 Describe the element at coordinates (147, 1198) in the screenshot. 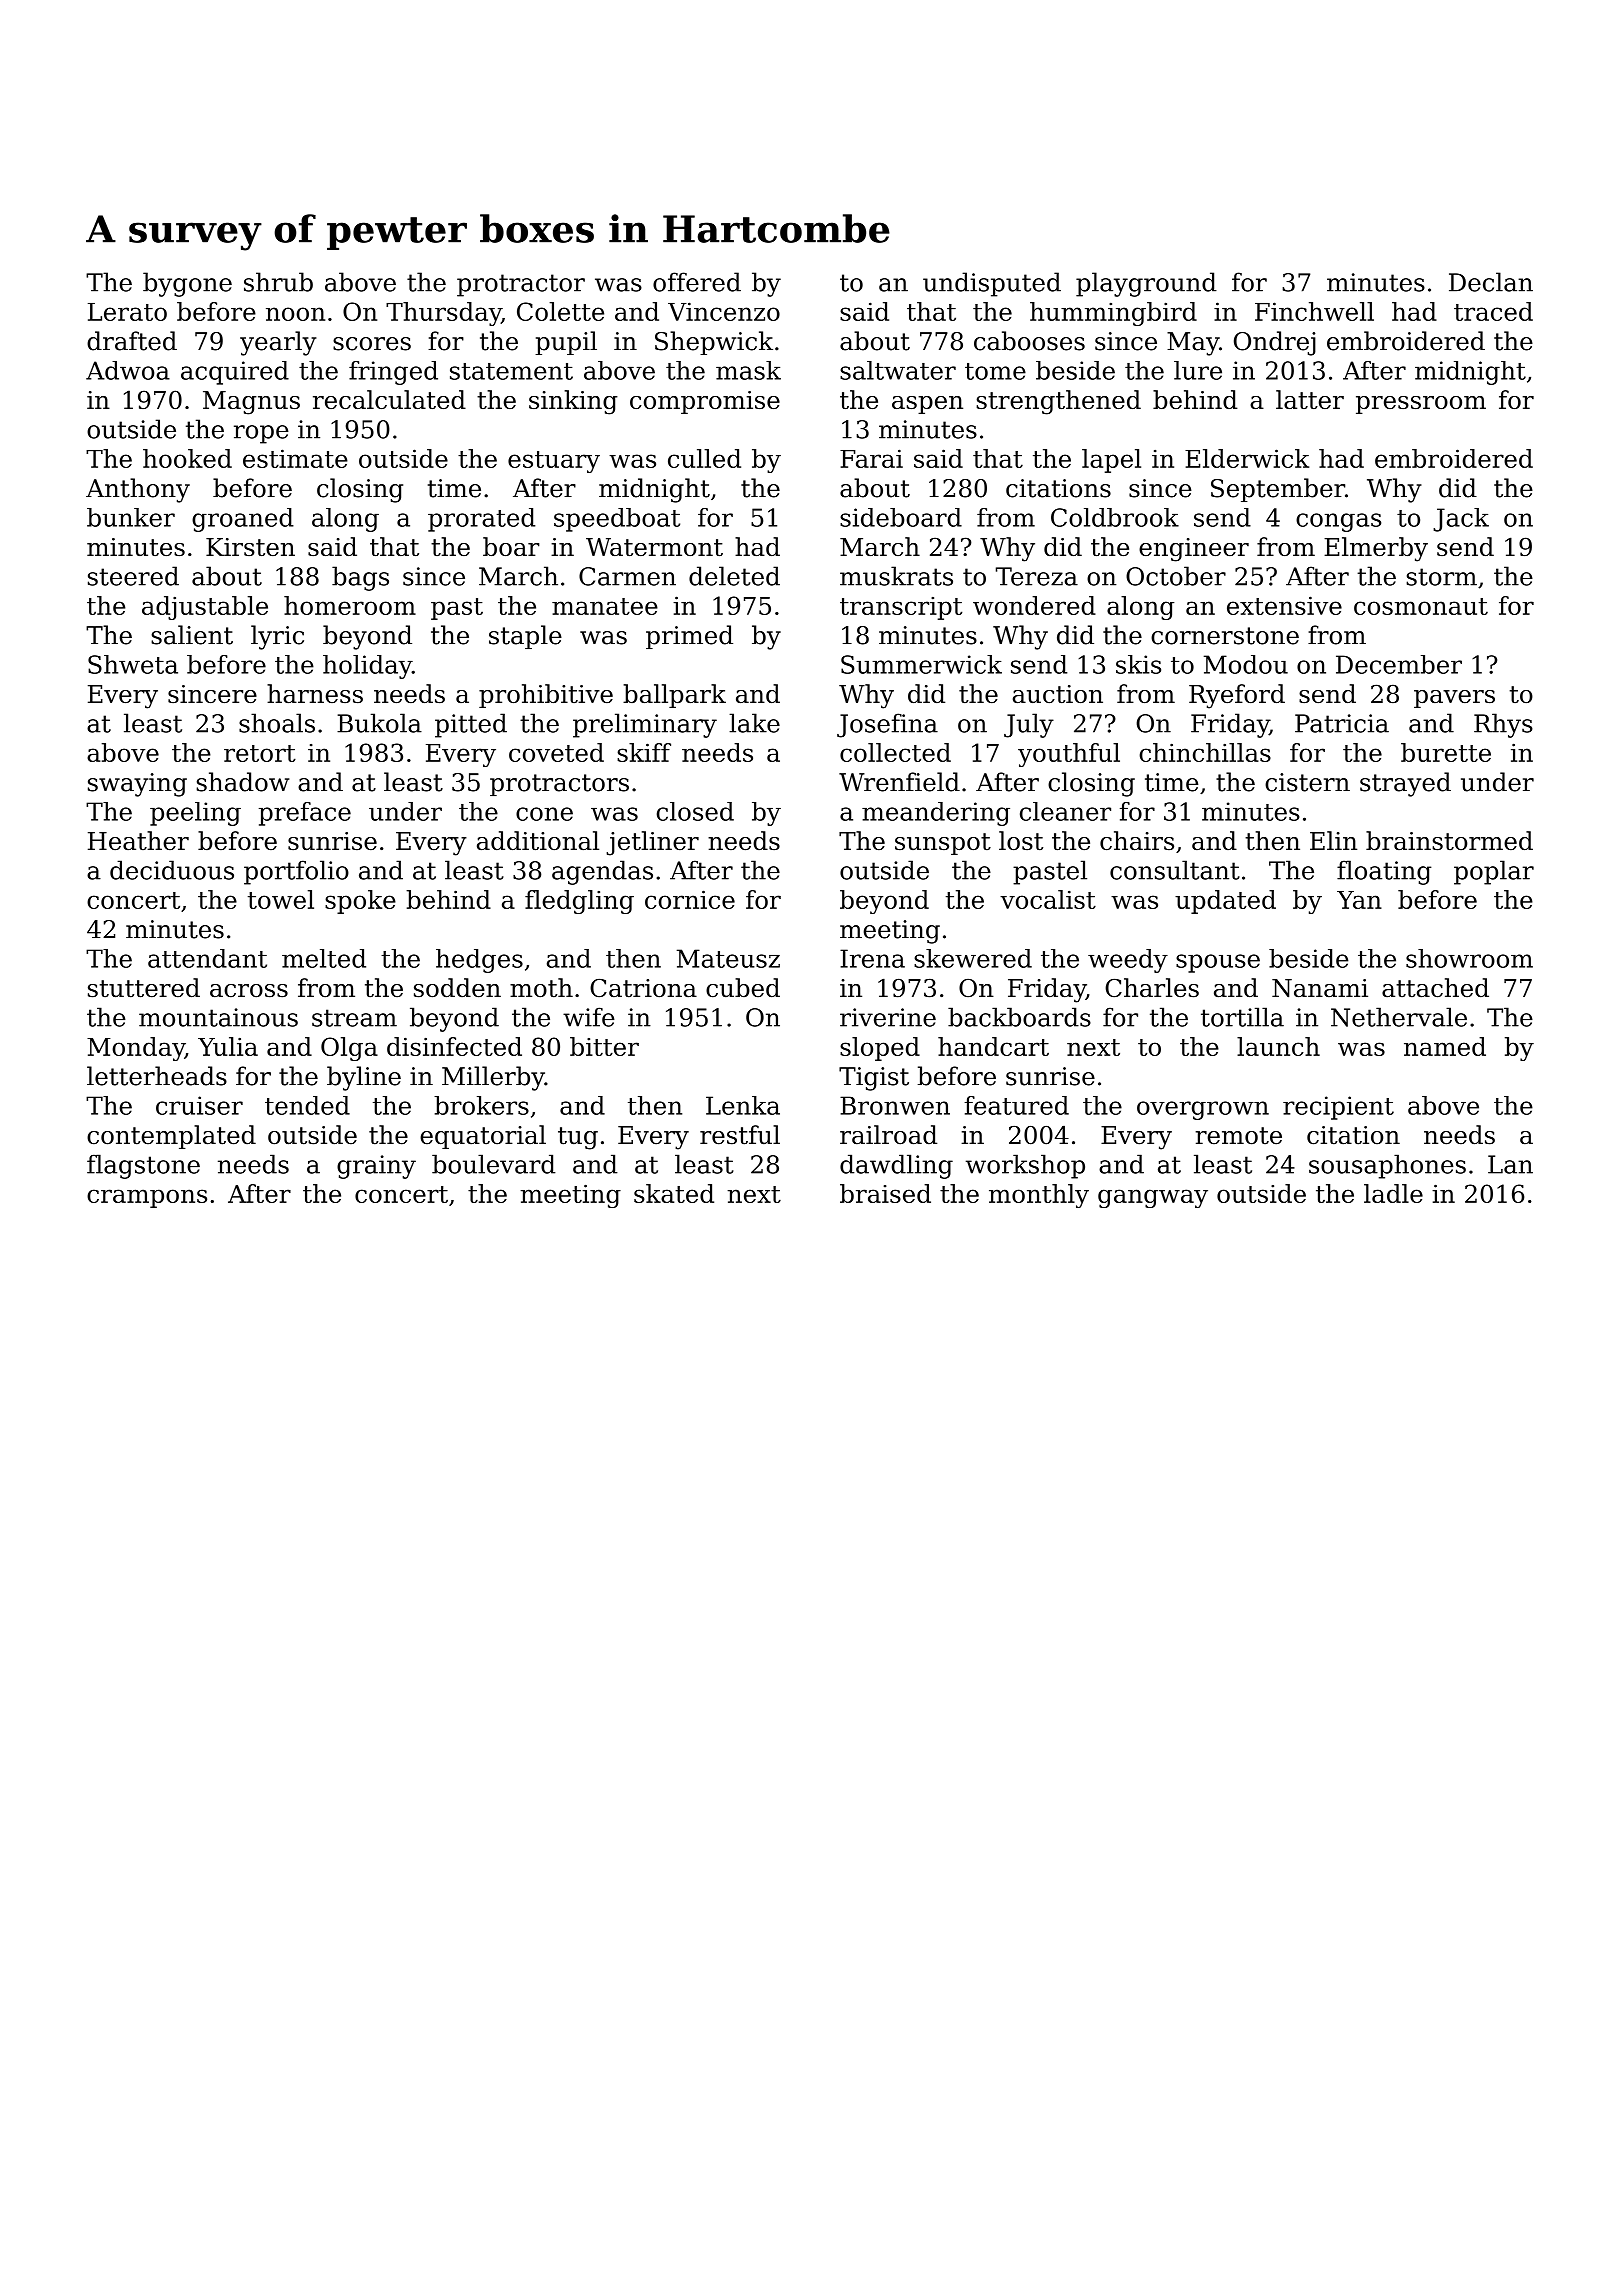

I see `crampons` at that location.
